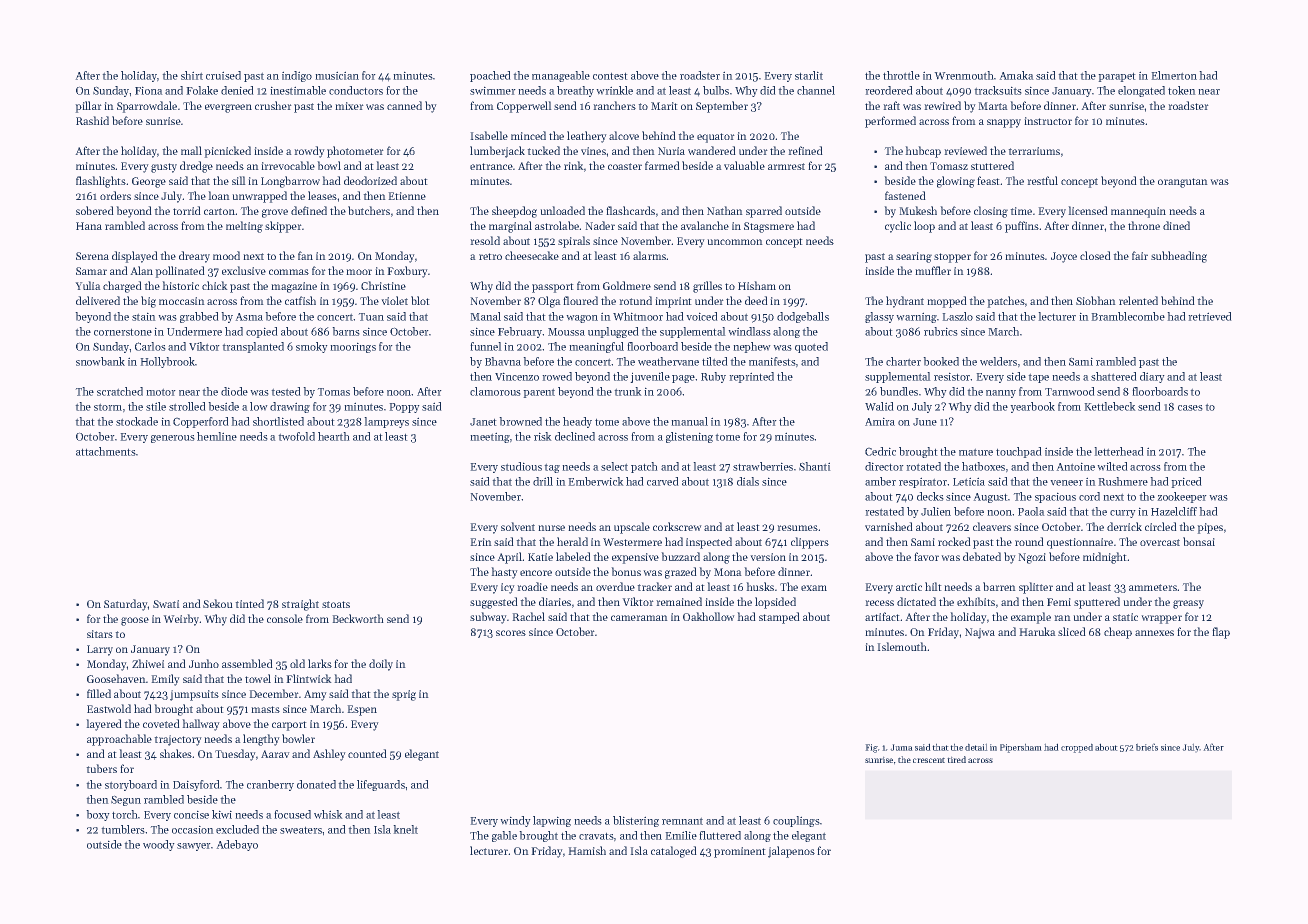  What do you see at coordinates (386, 422) in the screenshot?
I see `lampreys` at bounding box center [386, 422].
